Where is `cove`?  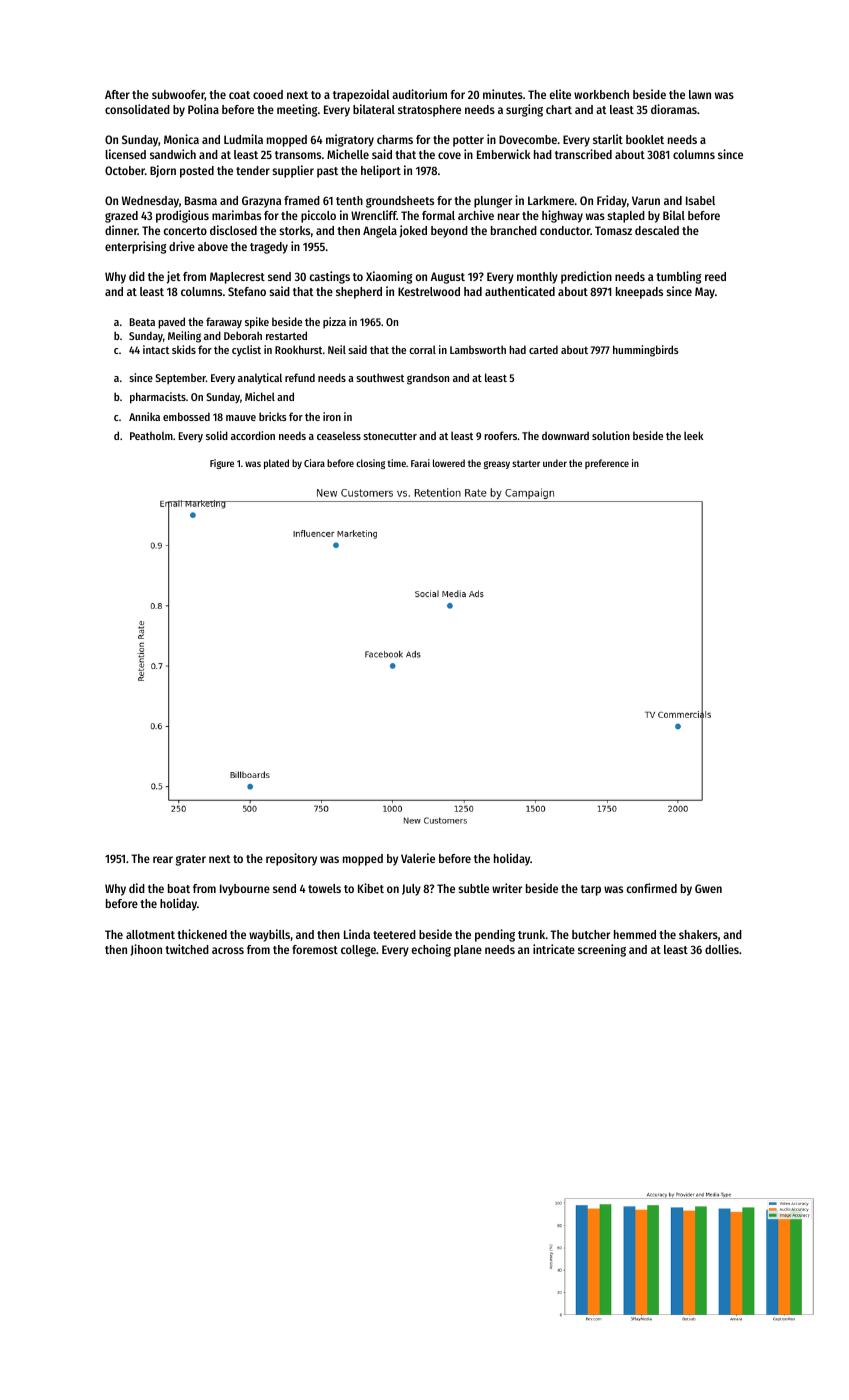 cove is located at coordinates (449, 155).
